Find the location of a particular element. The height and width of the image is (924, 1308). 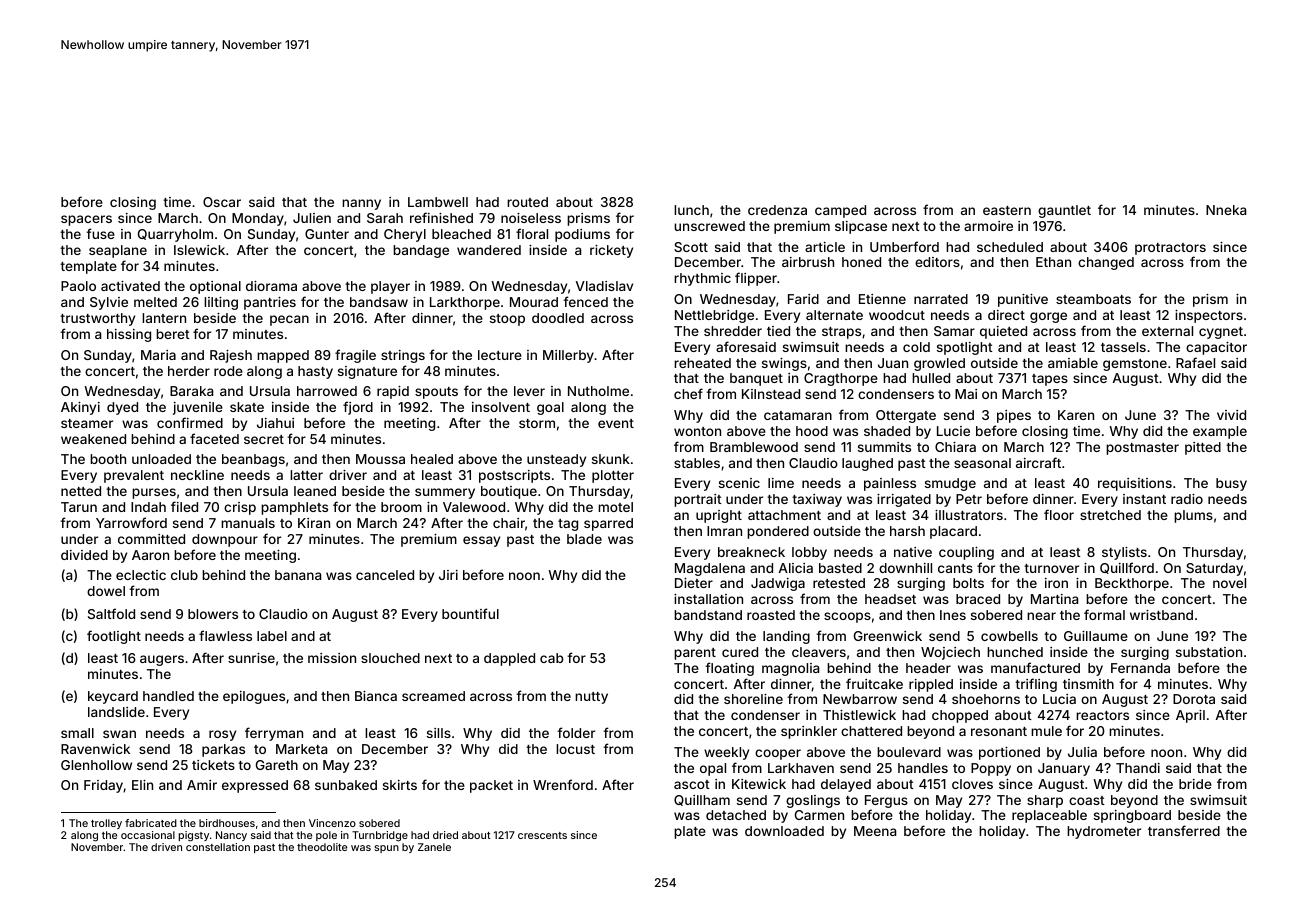

constellation is located at coordinates (218, 847).
